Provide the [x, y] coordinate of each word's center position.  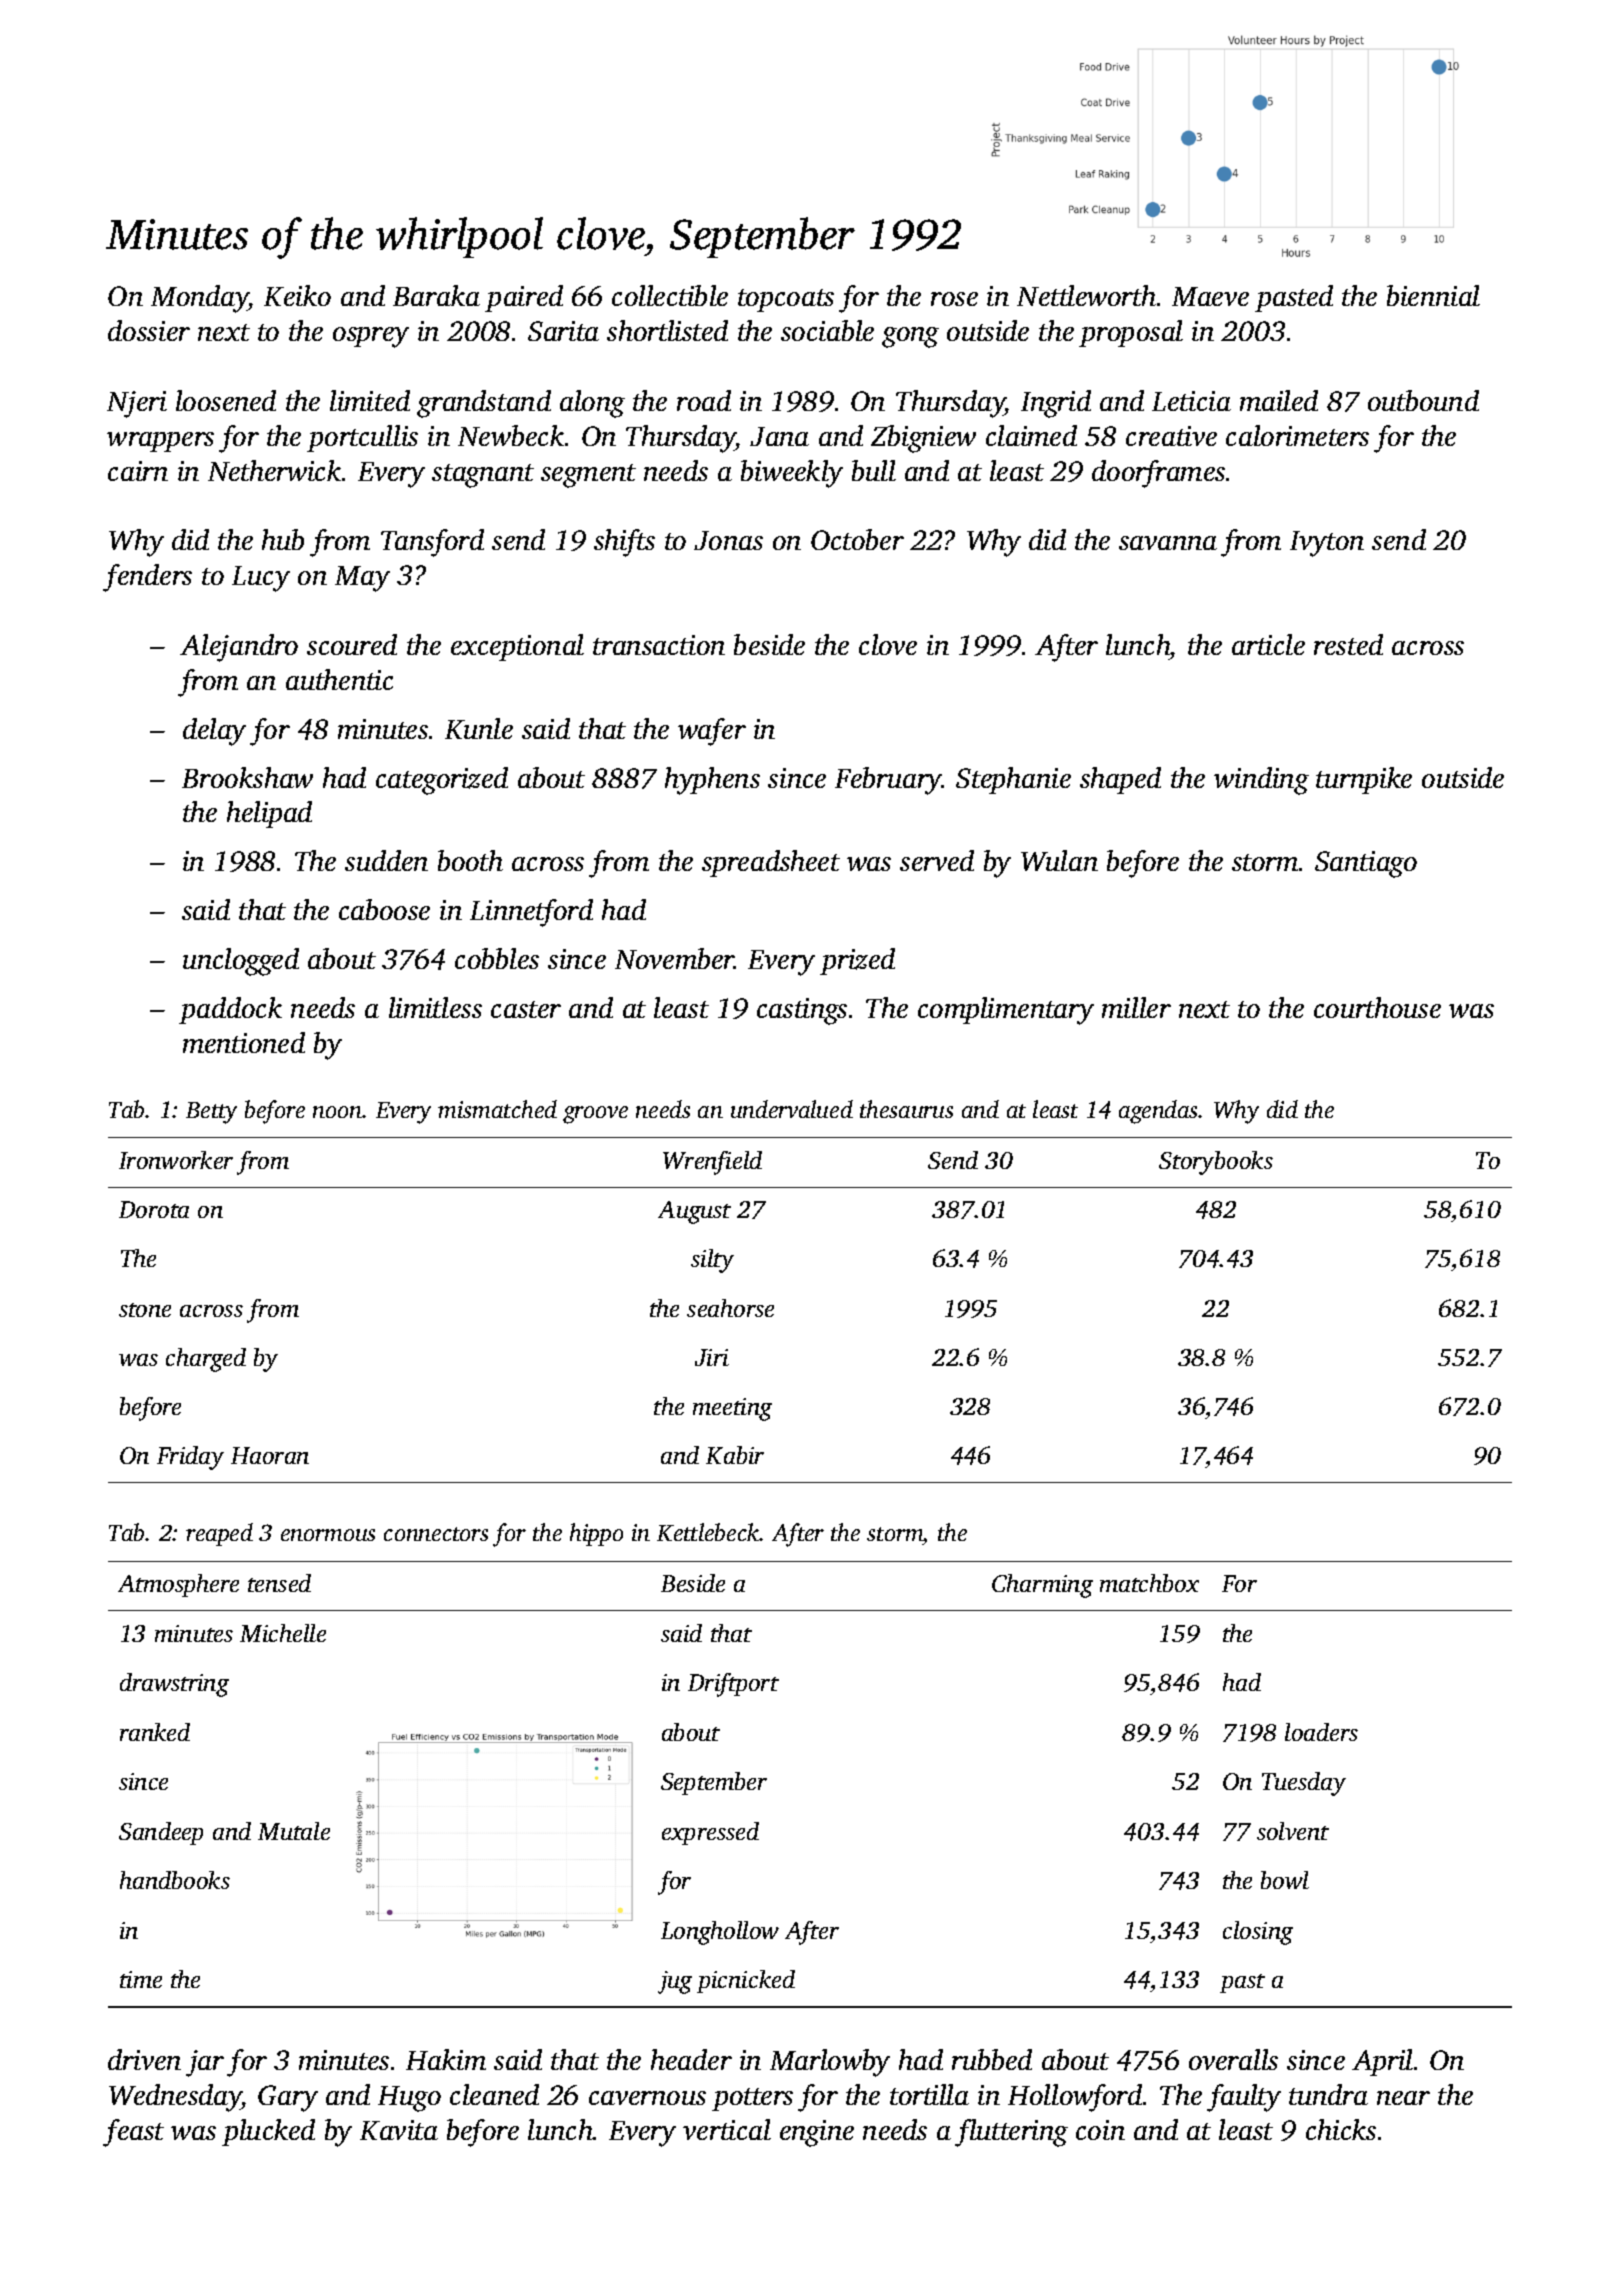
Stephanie [1013, 780]
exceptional [517, 647]
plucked [268, 2132]
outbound [1423, 400]
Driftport [733, 1685]
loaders [1321, 1732]
